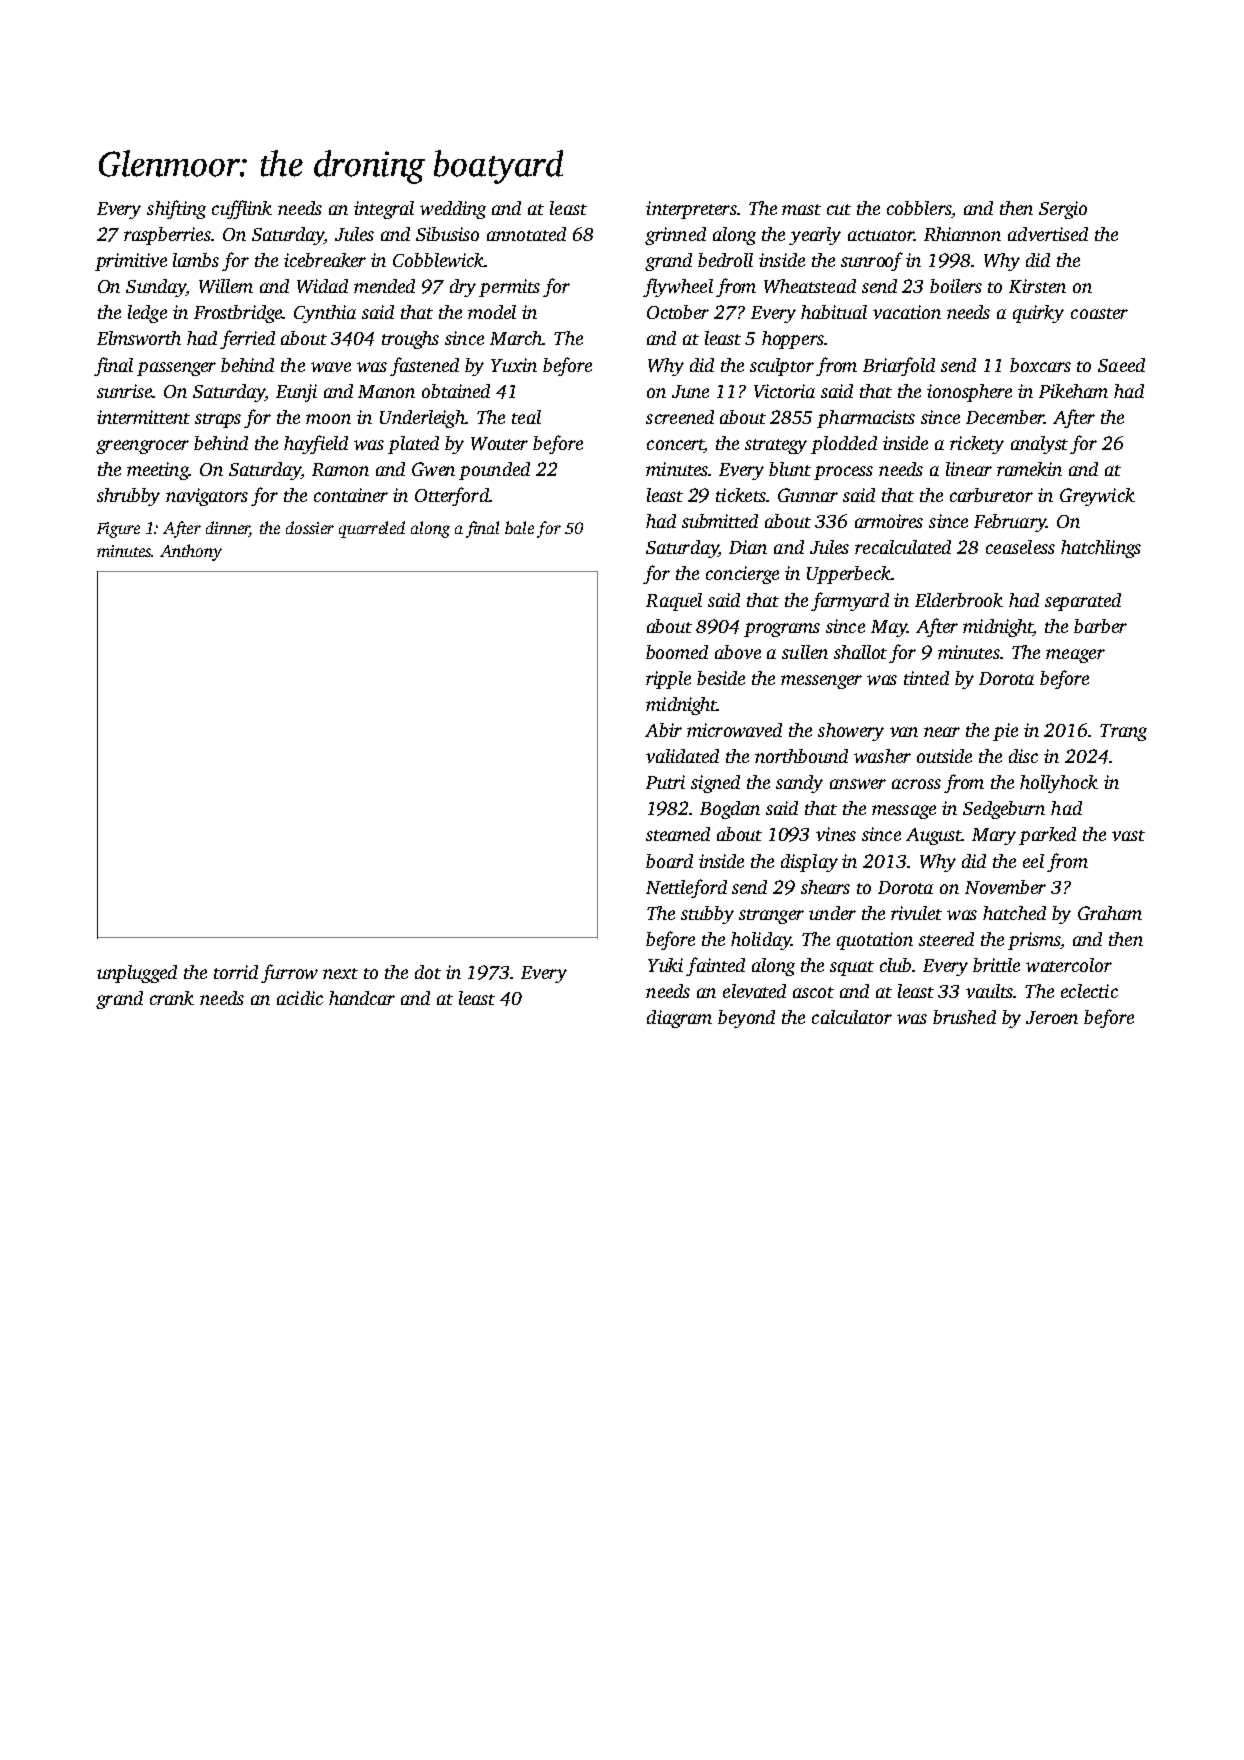  What do you see at coordinates (172, 998) in the screenshot?
I see `crank` at bounding box center [172, 998].
